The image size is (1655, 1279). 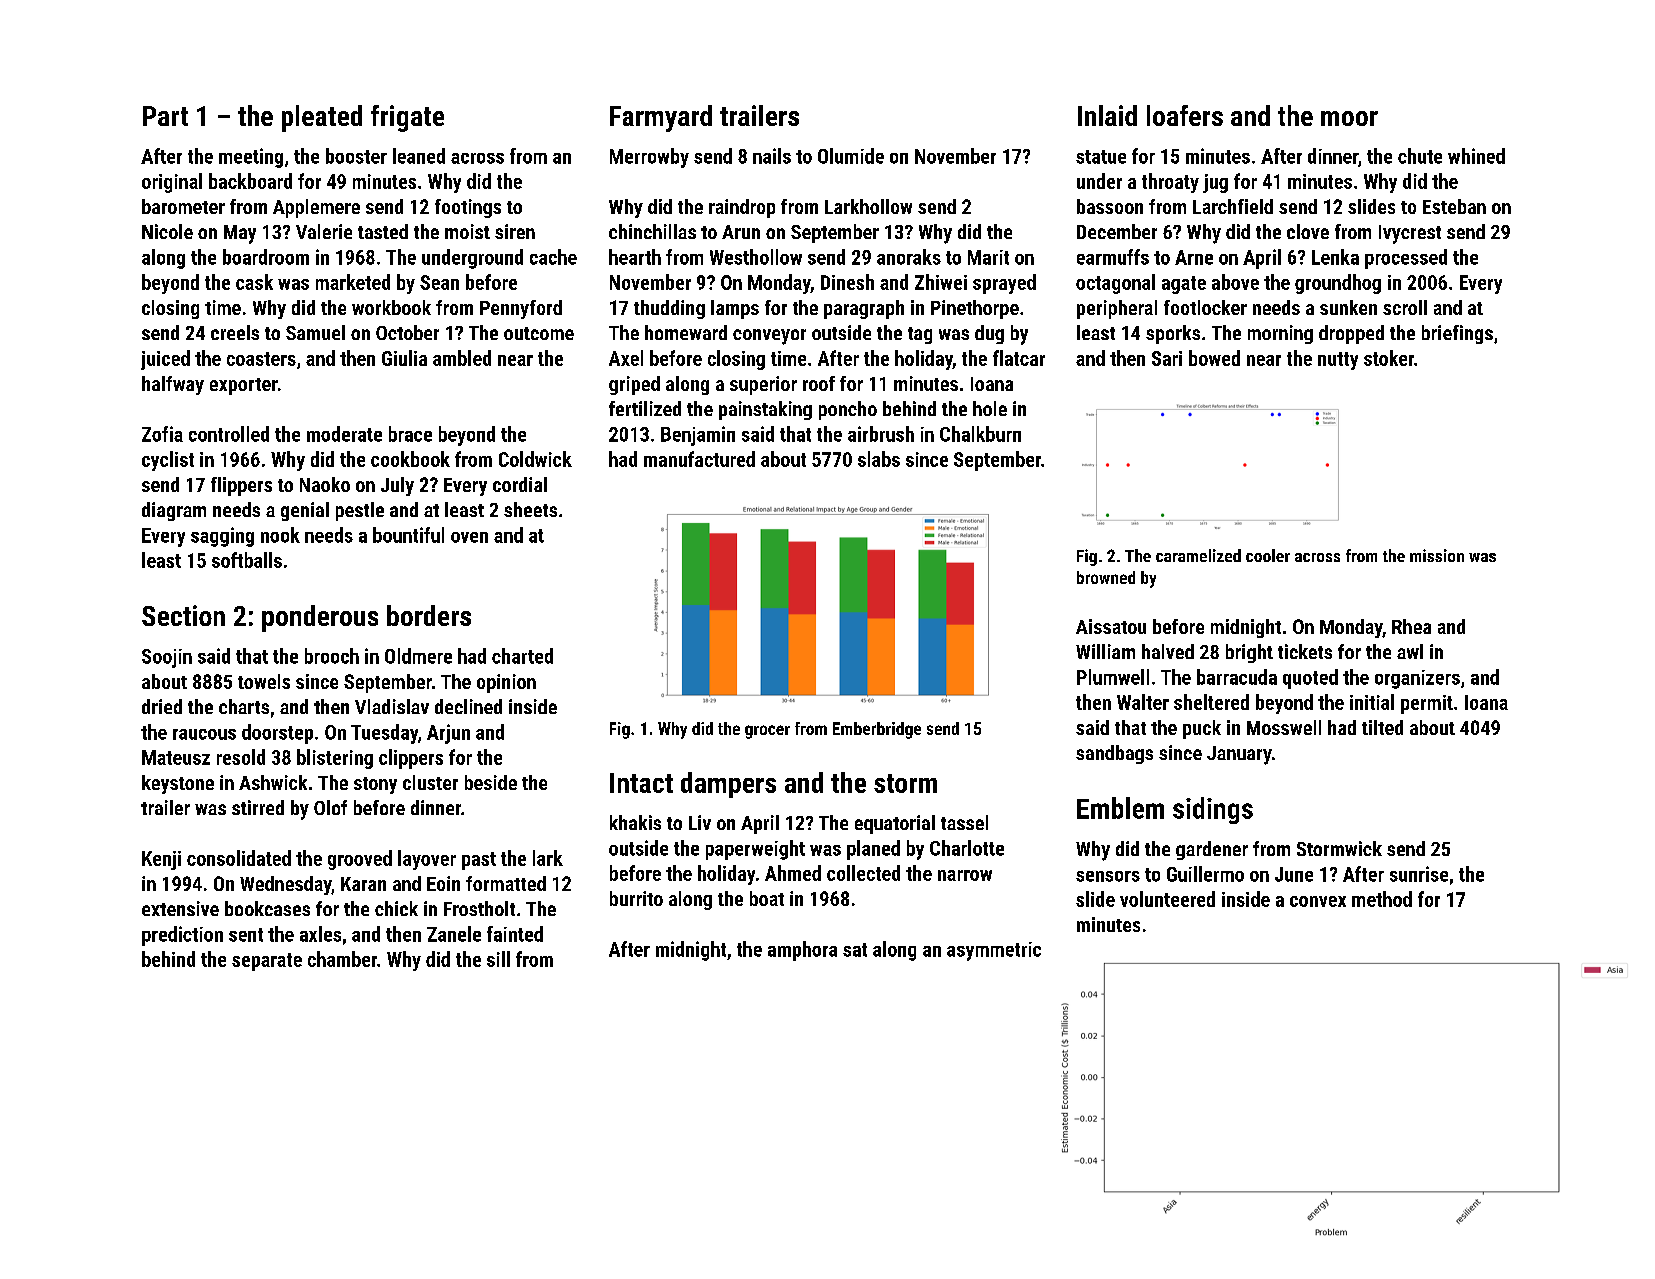 I want to click on loafers, so click(x=1185, y=115).
